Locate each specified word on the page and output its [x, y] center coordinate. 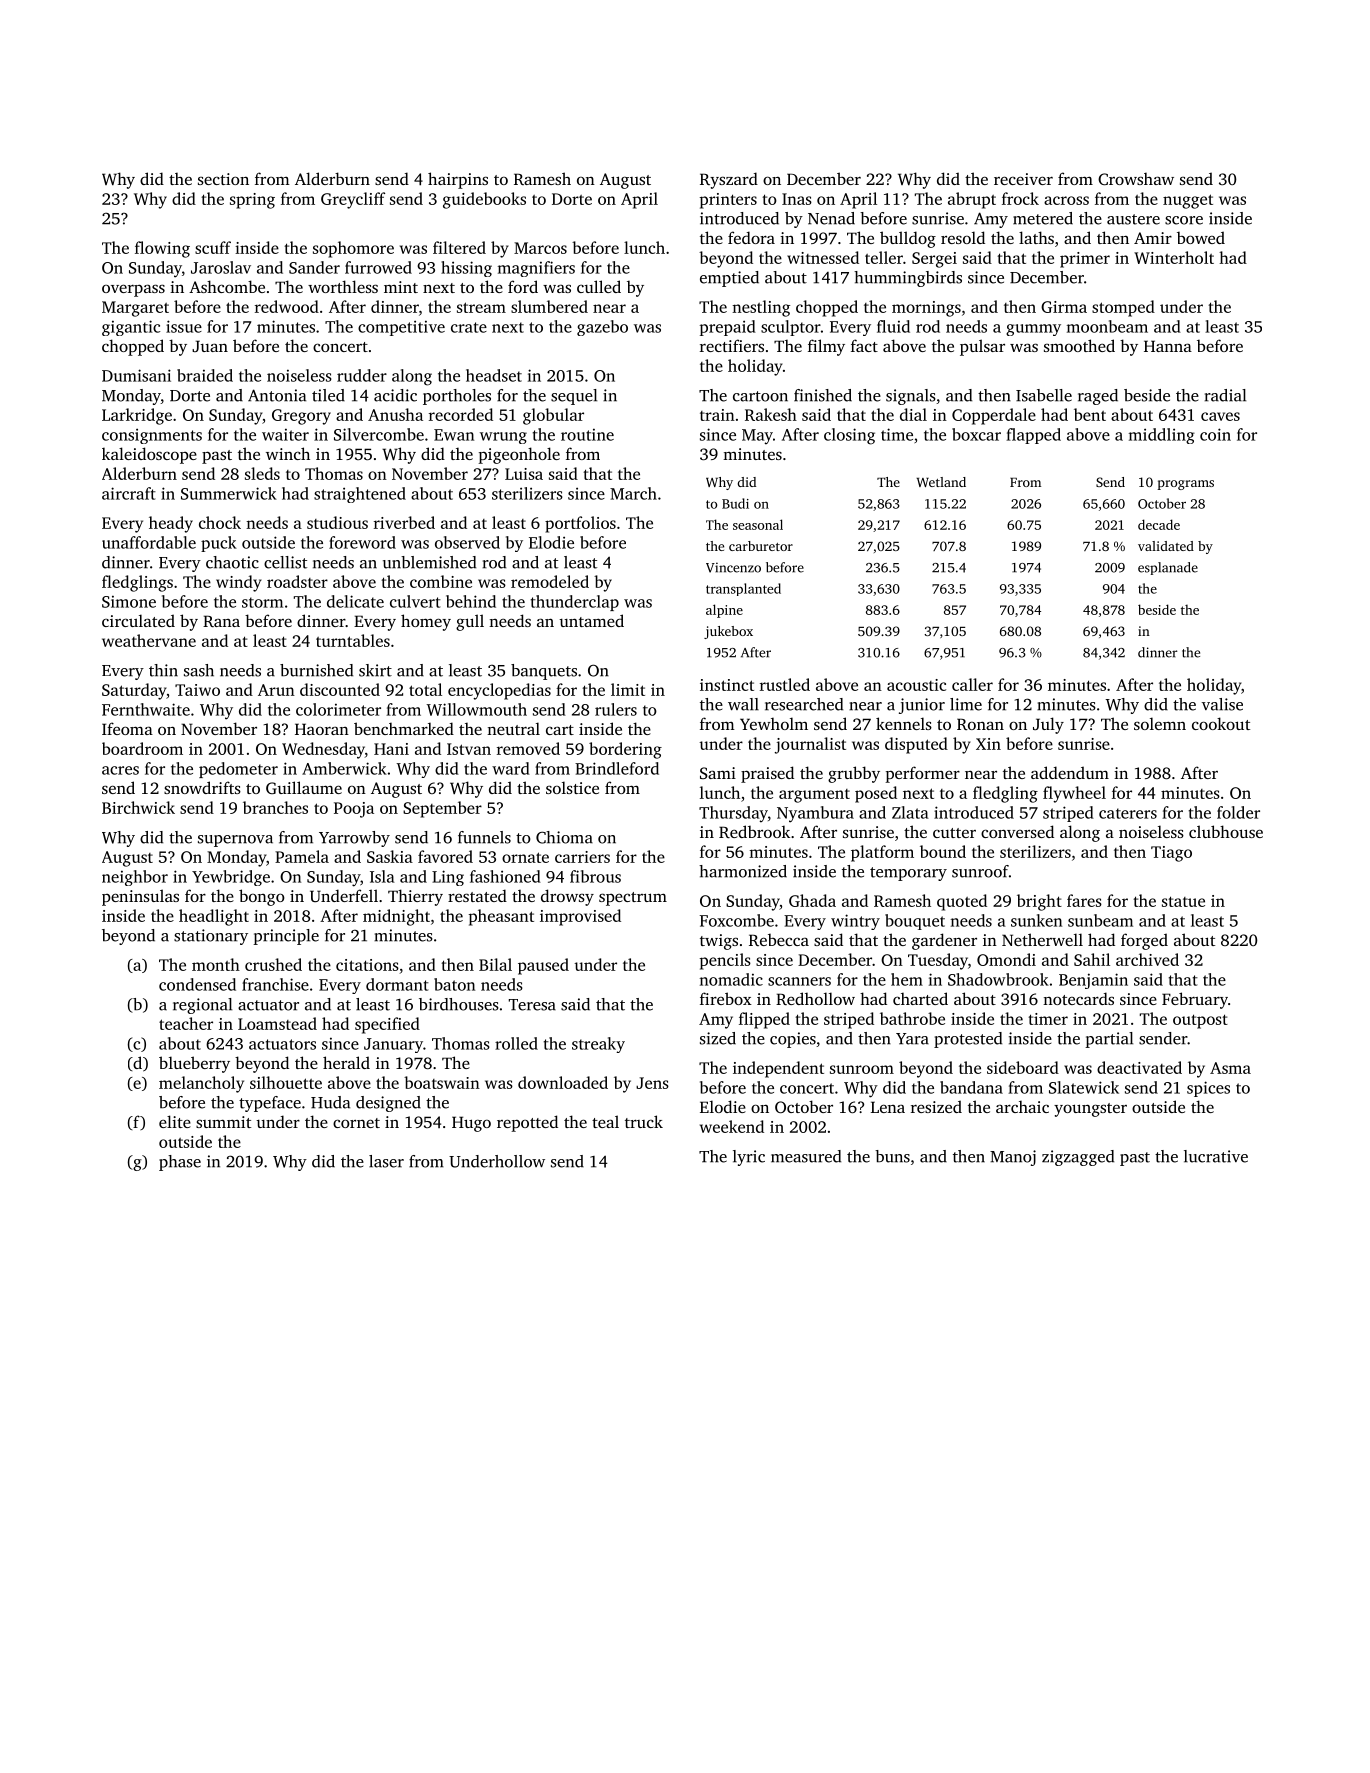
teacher [186, 1023]
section [223, 179]
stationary [211, 937]
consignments [152, 436]
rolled [516, 1043]
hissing [466, 269]
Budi [735, 503]
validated [1166, 546]
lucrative [1216, 1156]
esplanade [1168, 568]
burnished [316, 670]
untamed [591, 620]
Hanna [1168, 346]
